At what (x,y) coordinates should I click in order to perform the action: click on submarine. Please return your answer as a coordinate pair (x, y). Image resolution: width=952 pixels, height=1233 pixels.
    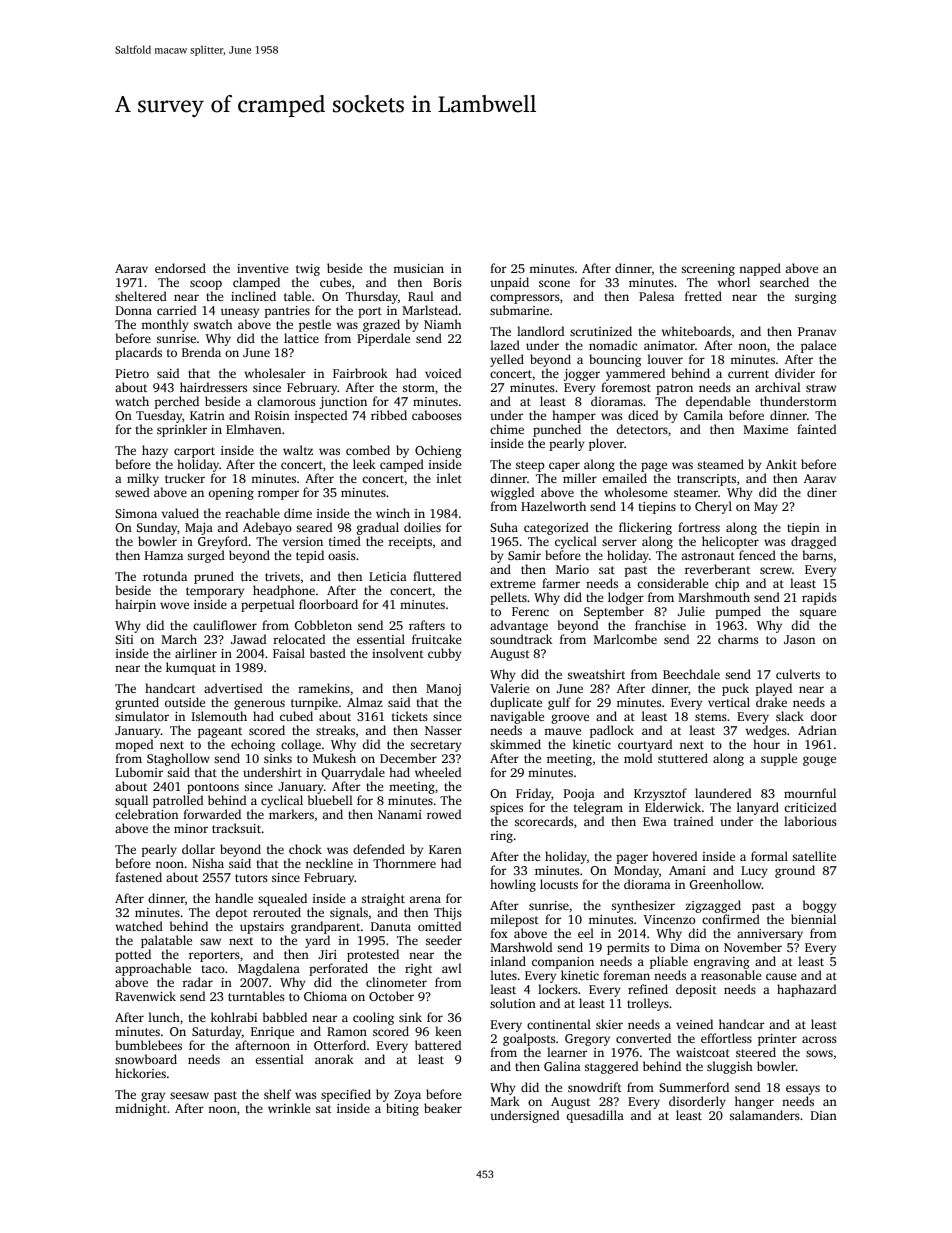
    Looking at the image, I should click on (519, 310).
